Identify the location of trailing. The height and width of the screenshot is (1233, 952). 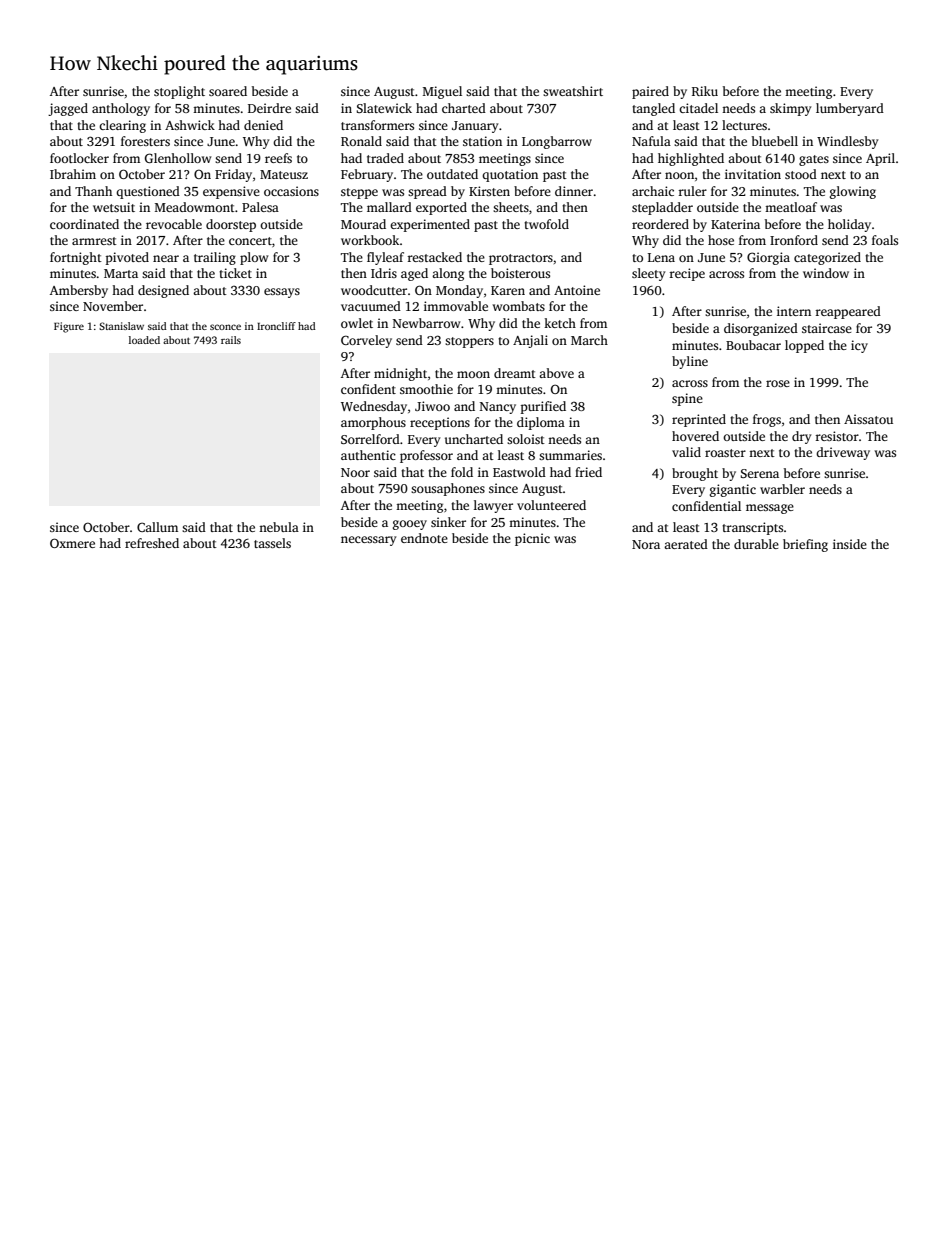
(215, 258).
